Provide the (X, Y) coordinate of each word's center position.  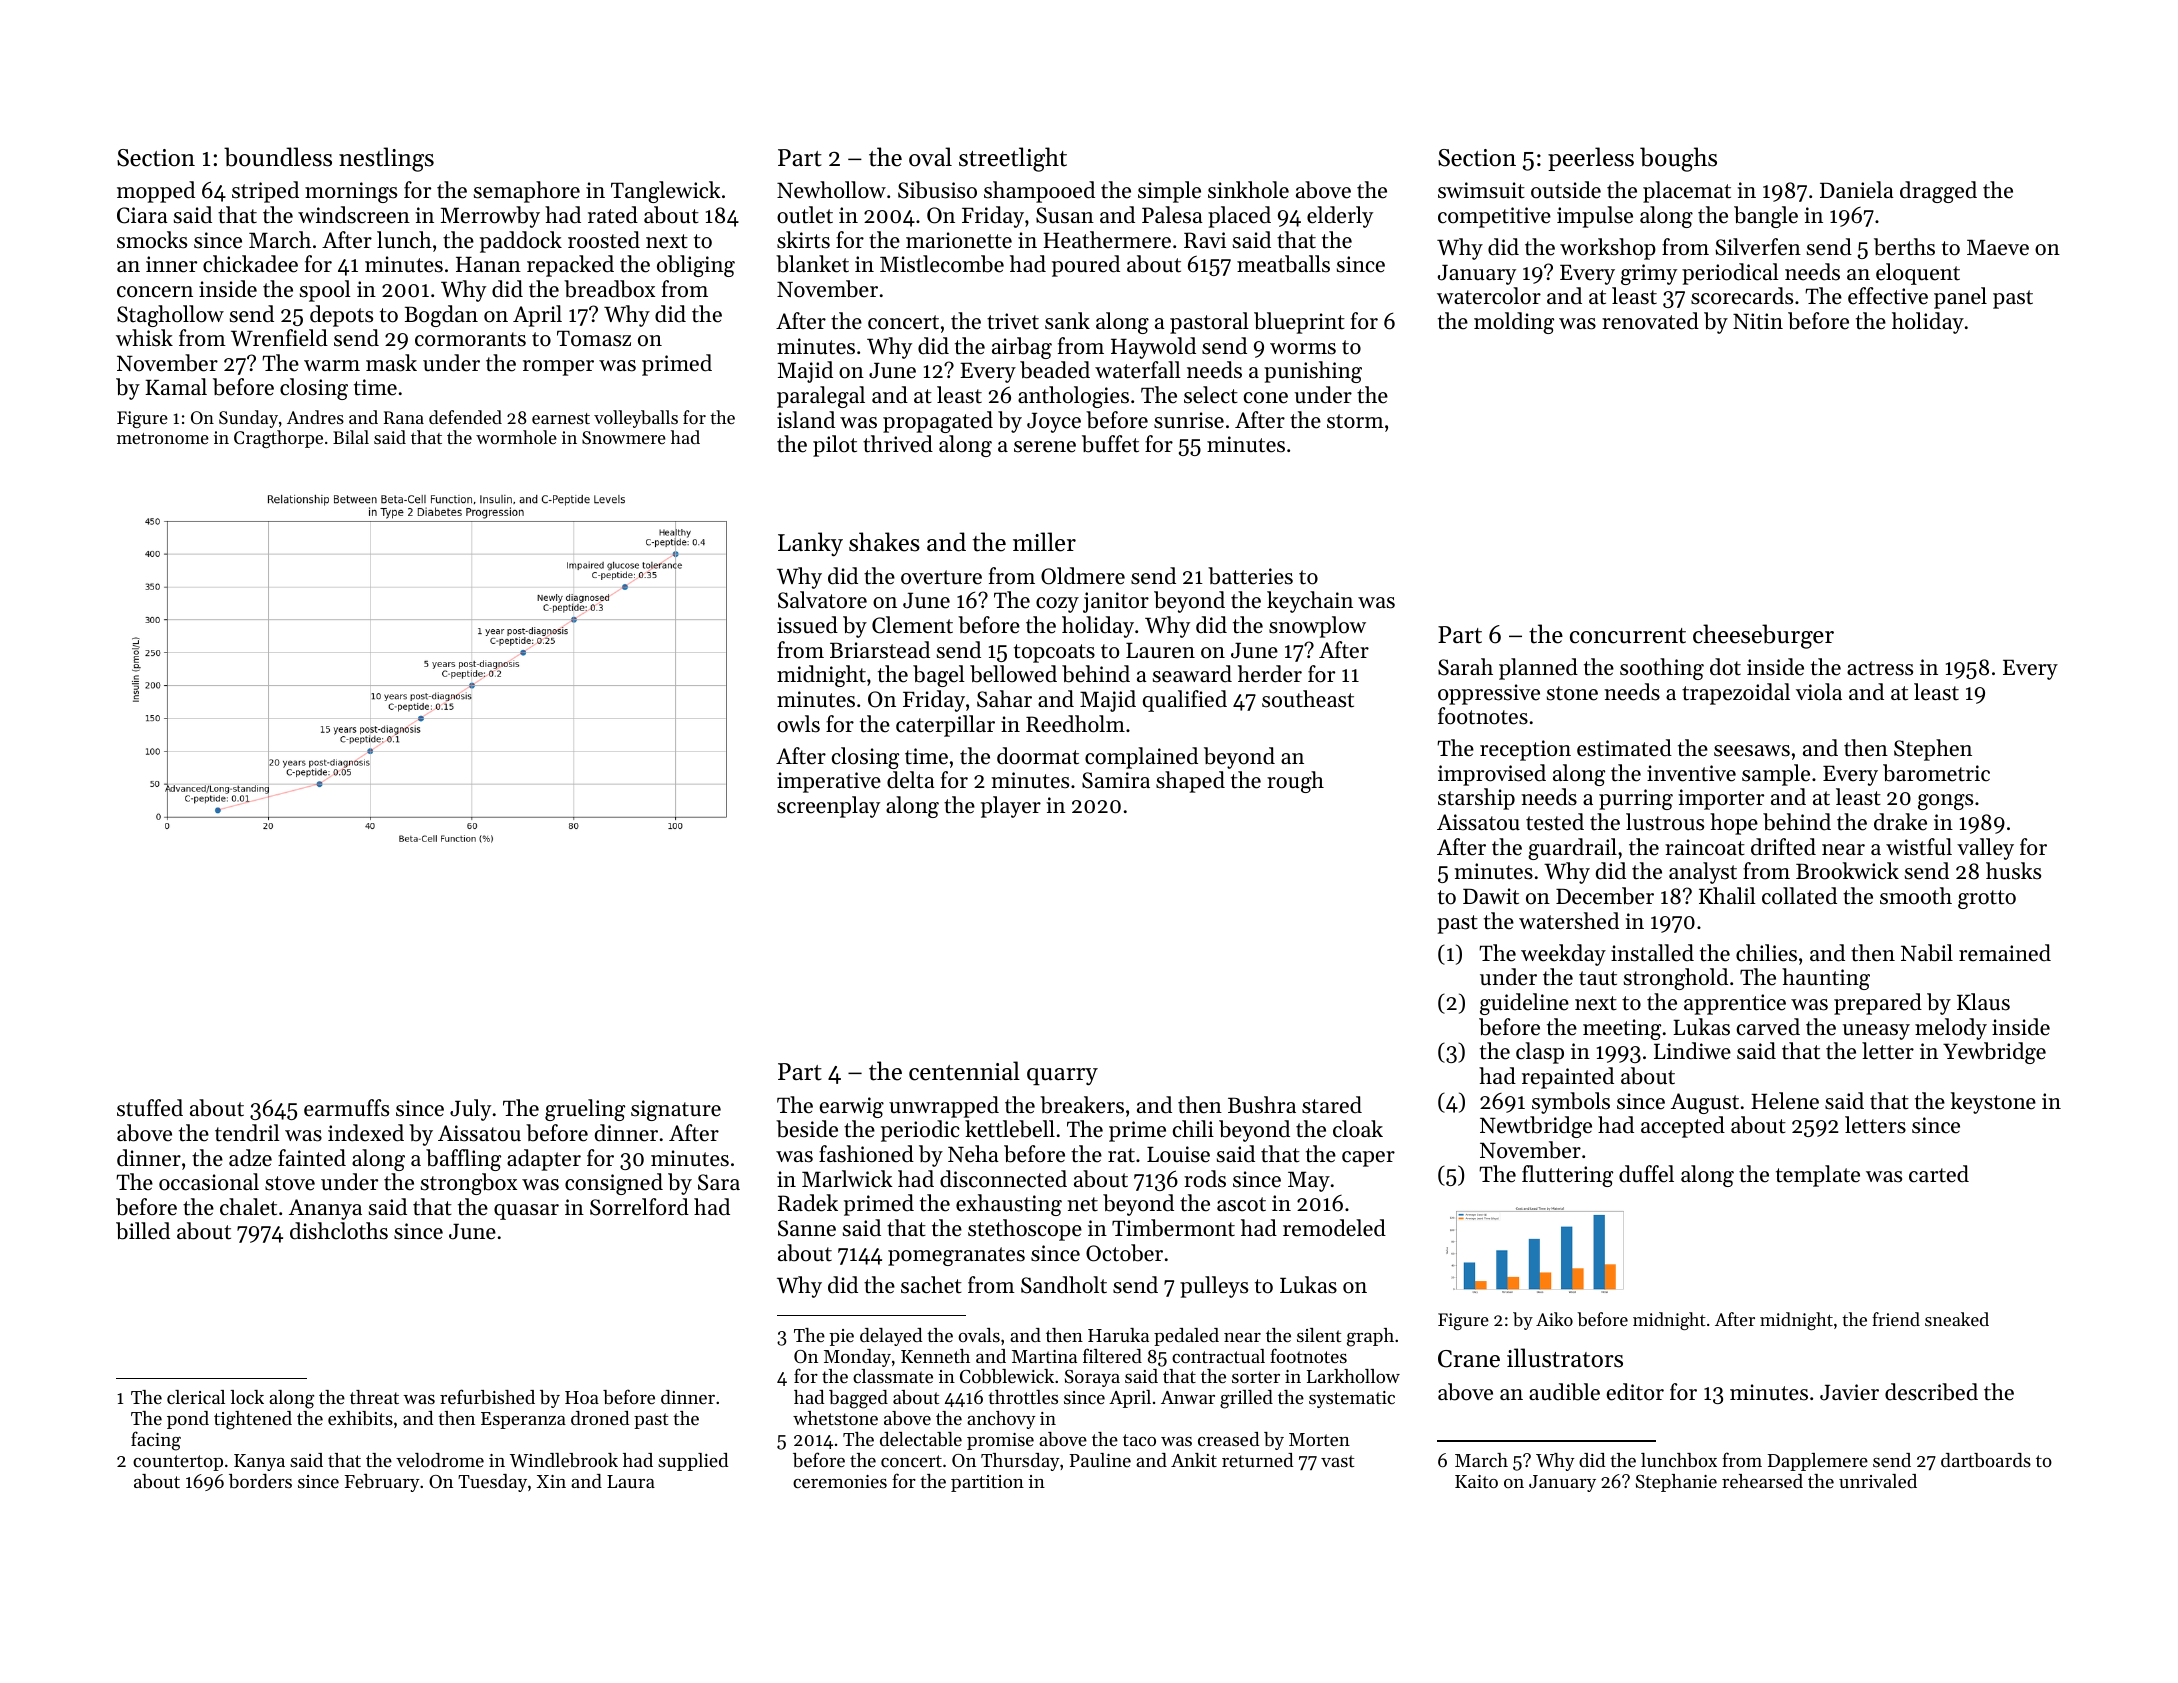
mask (391, 363)
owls (798, 724)
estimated (1624, 748)
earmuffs (346, 1108)
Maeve (1998, 247)
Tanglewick (666, 192)
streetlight (1013, 159)
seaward (1192, 674)
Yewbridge (1994, 1053)
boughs (1678, 159)
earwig (852, 1107)
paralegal (821, 397)
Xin (551, 1481)
